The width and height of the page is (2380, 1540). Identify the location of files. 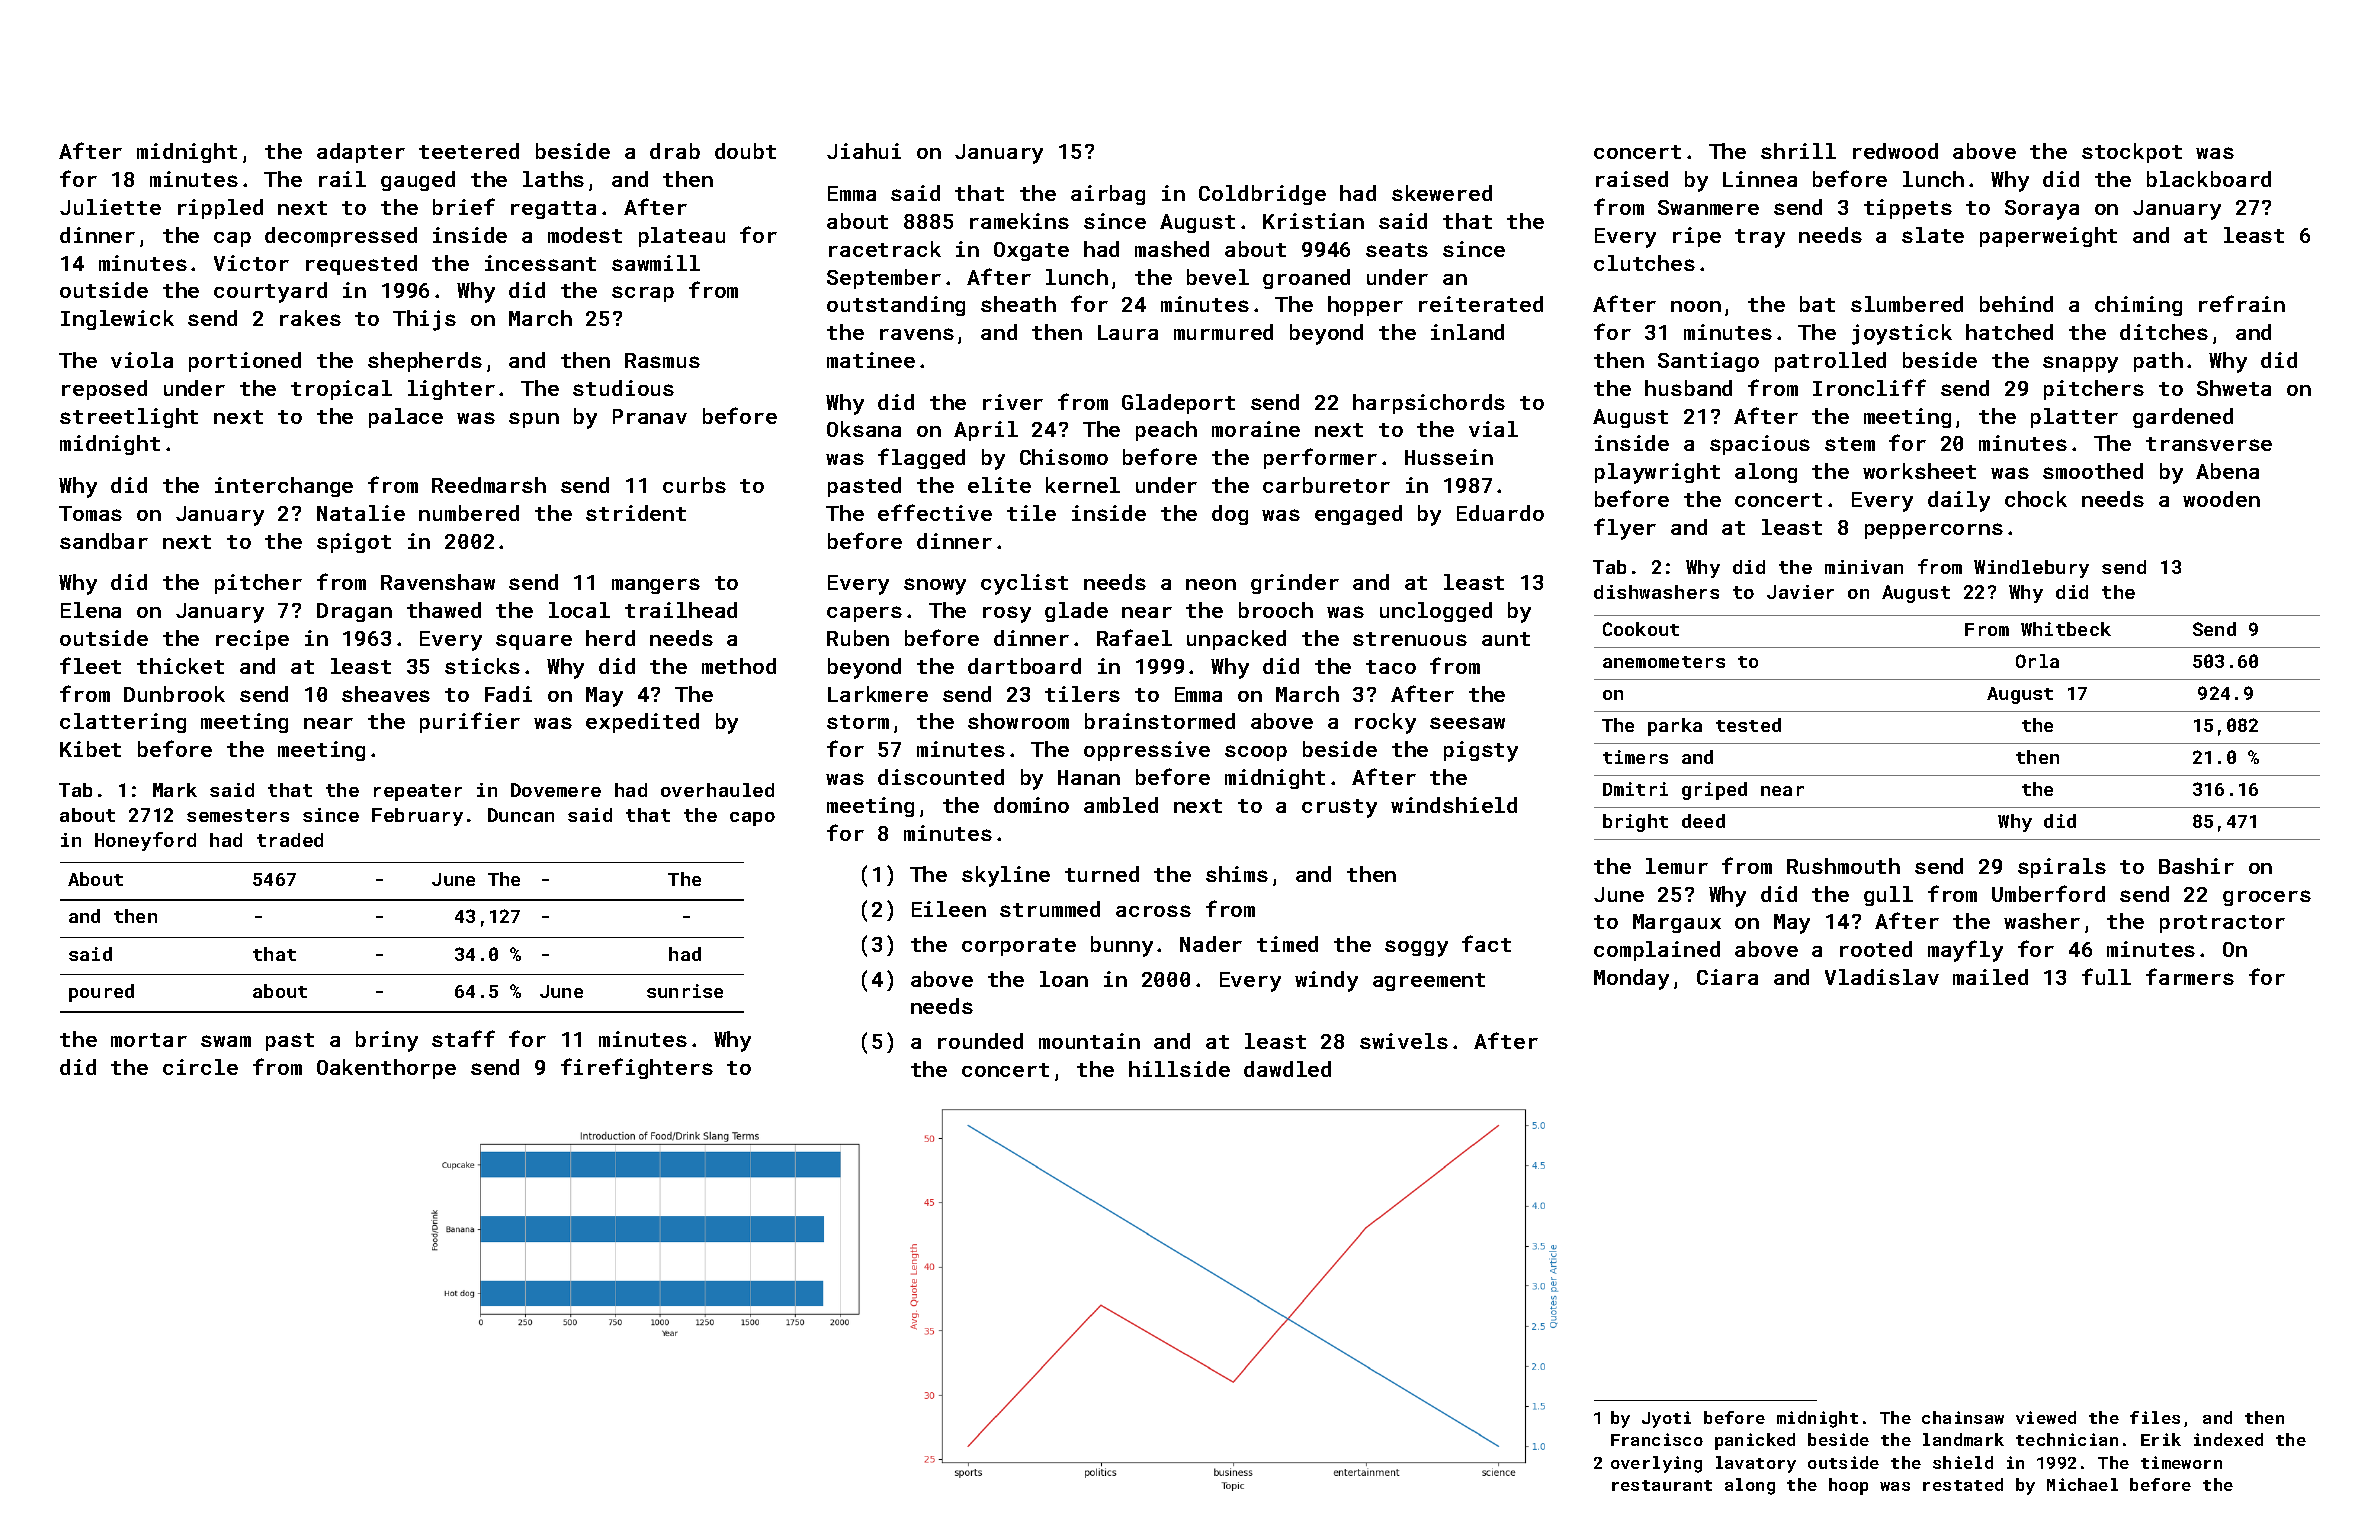
(2155, 1417).
